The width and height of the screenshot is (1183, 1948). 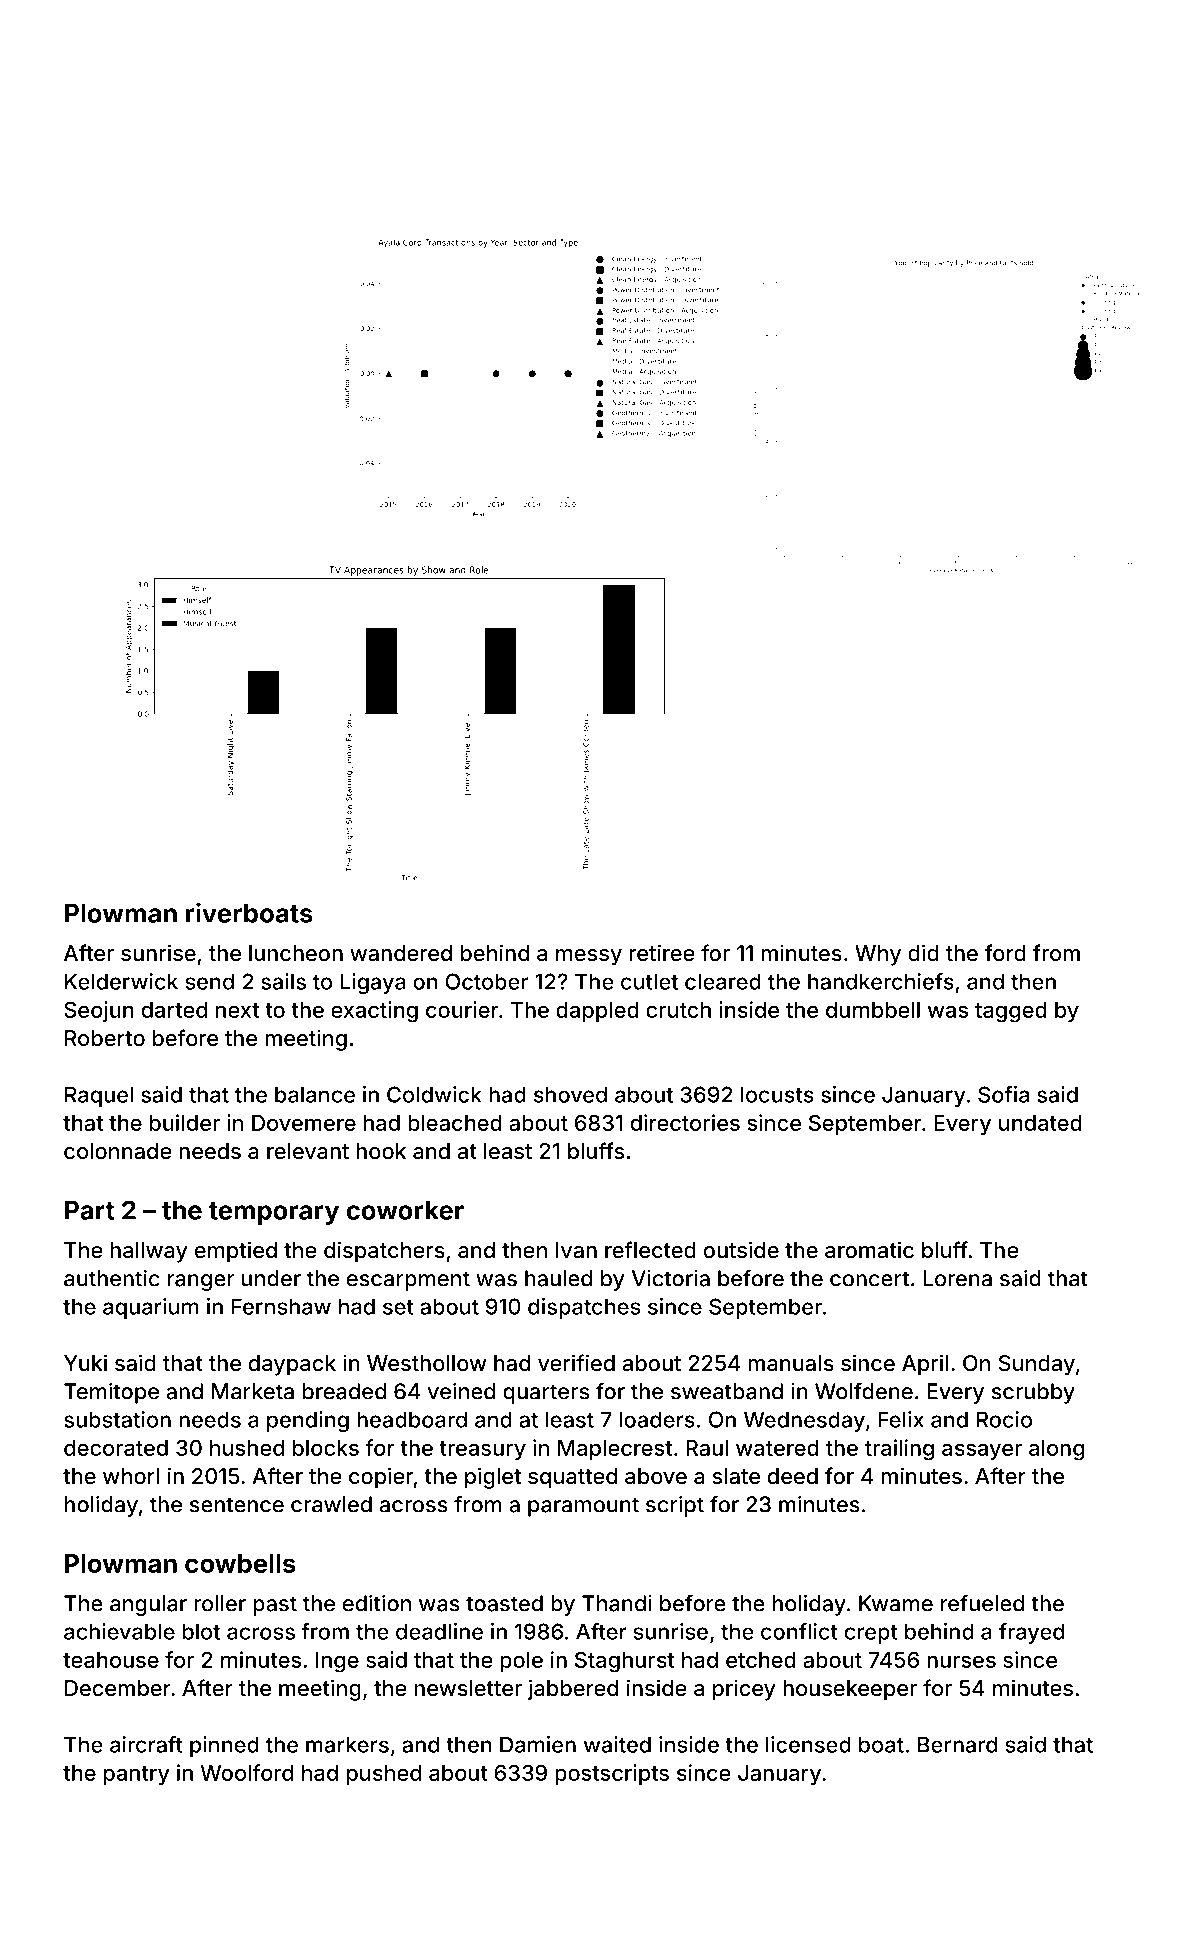 I want to click on trailing, so click(x=899, y=1450).
